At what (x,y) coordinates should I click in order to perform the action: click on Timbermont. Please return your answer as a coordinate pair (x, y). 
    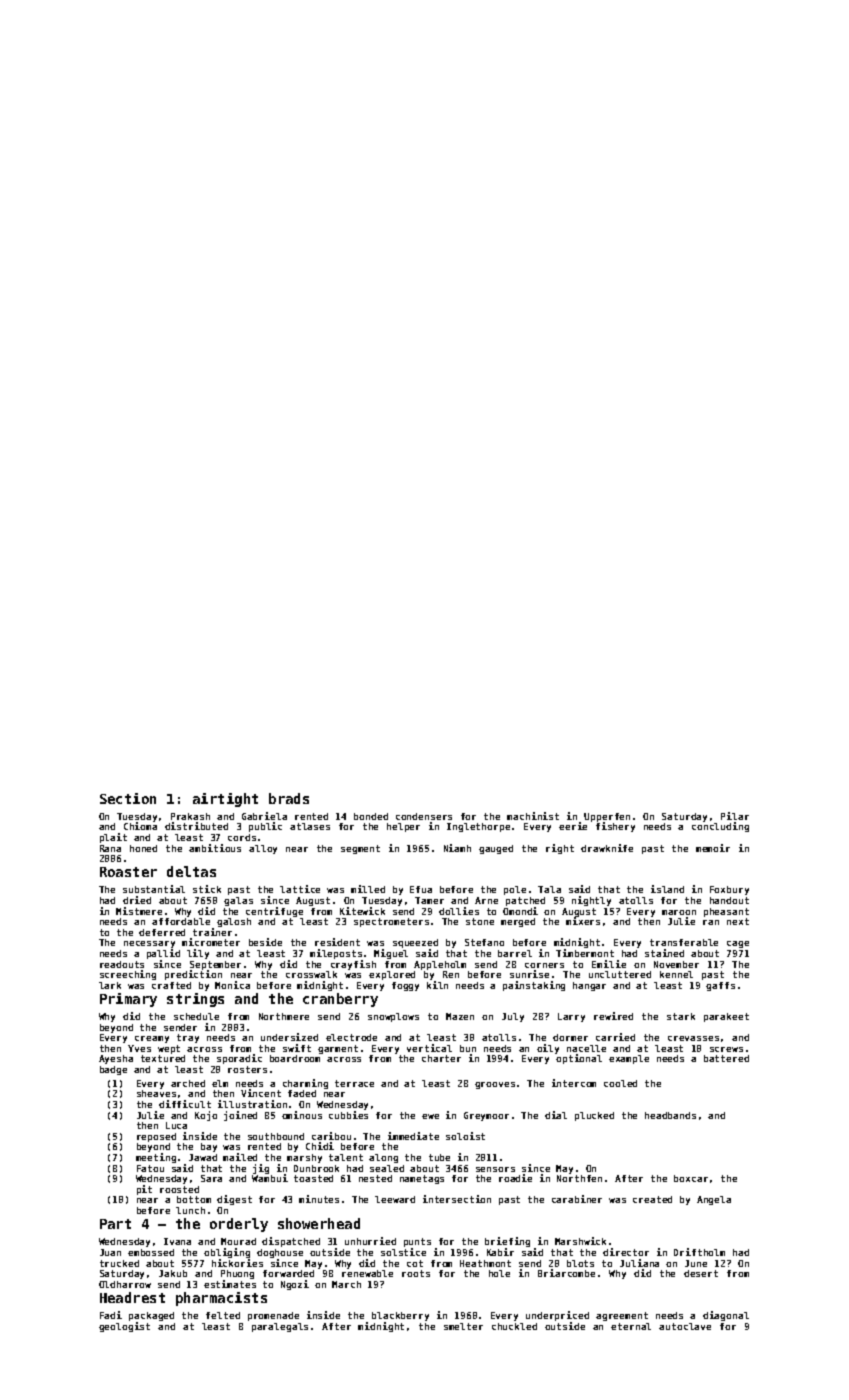
    Looking at the image, I should click on (585, 953).
